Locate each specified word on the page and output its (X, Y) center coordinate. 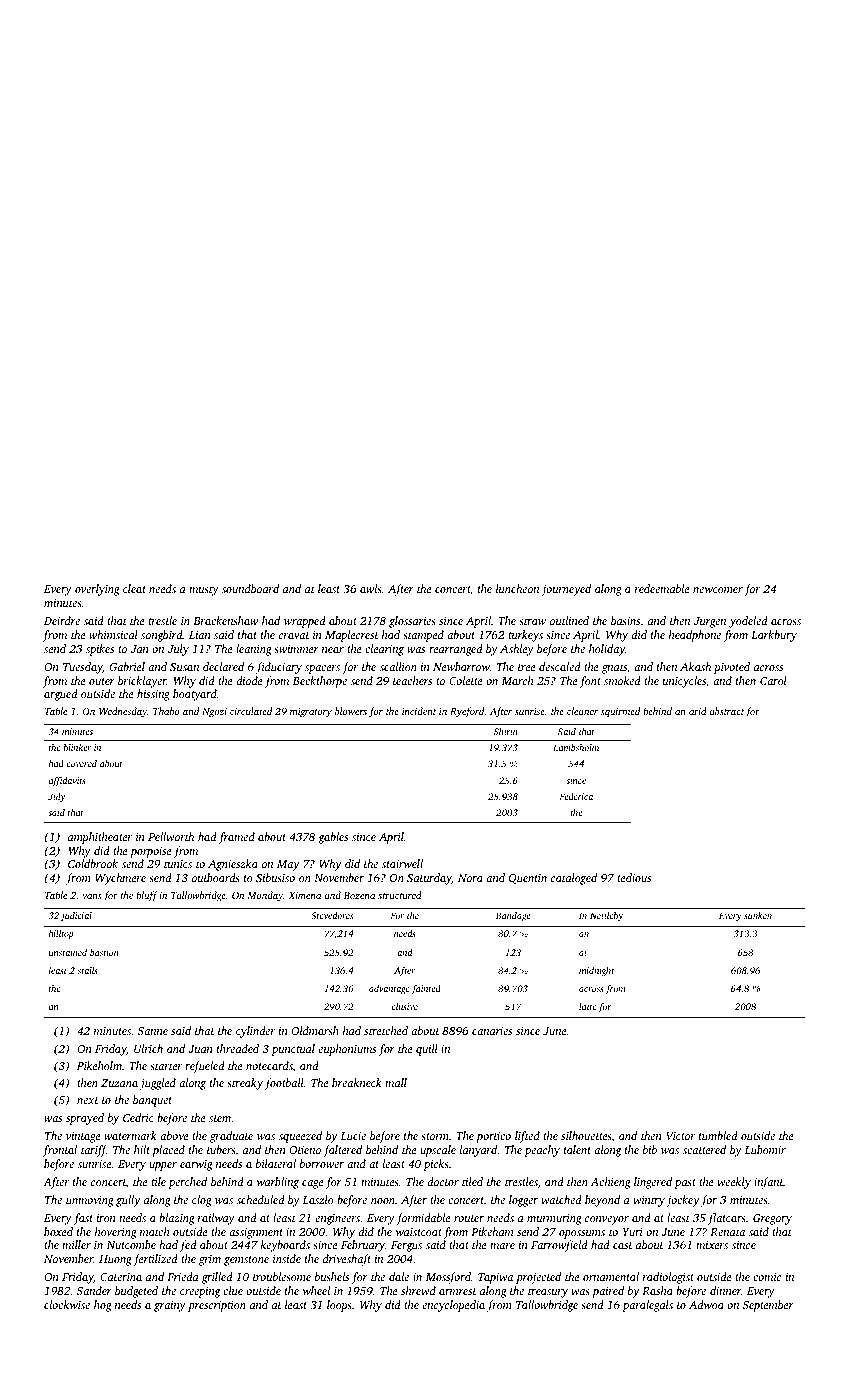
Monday (265, 896)
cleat (134, 588)
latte (588, 1006)
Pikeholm (99, 1065)
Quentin (528, 879)
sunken (758, 915)
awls (371, 588)
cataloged (574, 879)
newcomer (718, 590)
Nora (470, 878)
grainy (170, 1306)
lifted (527, 1137)
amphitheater (100, 838)
